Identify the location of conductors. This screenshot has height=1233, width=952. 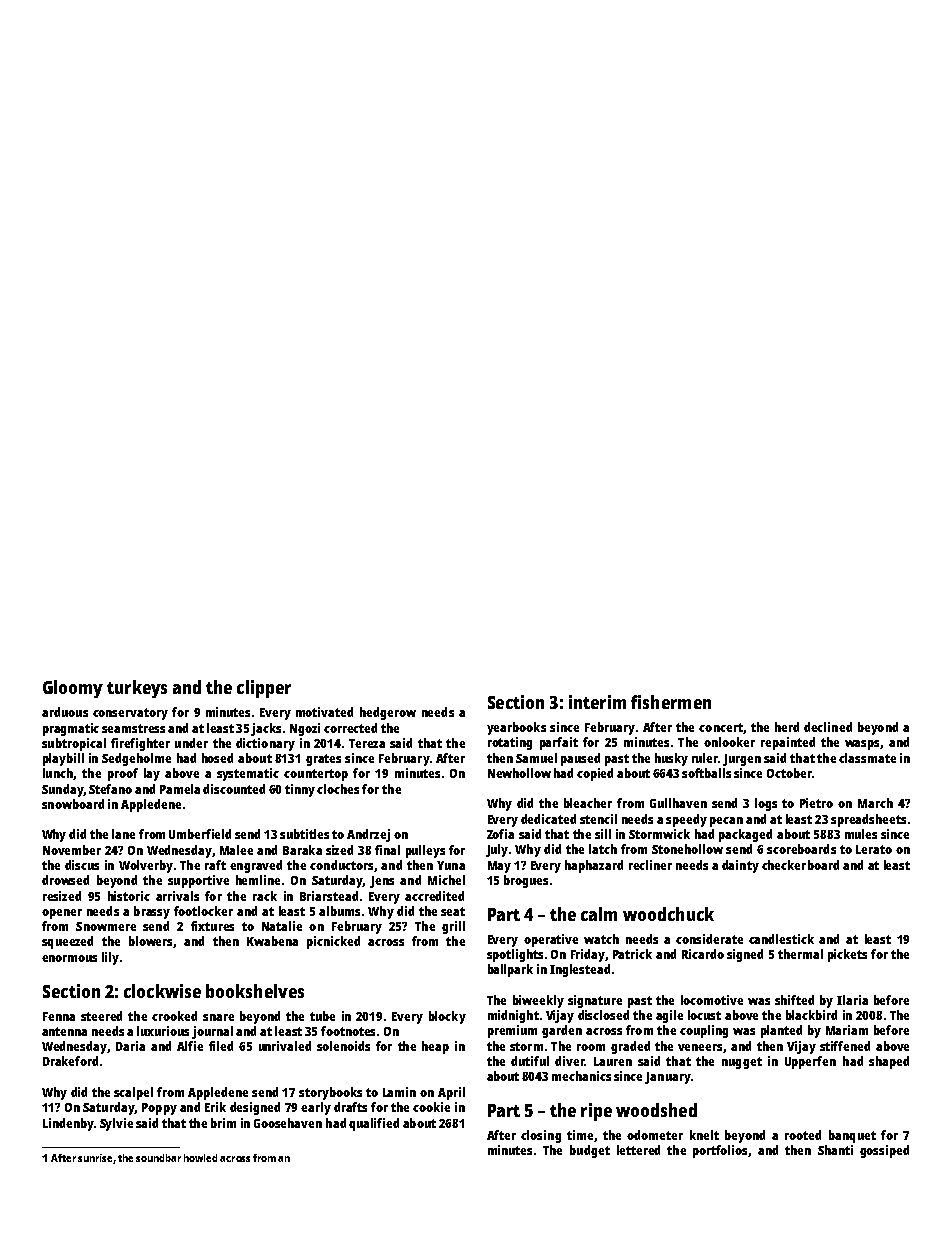
(341, 865).
